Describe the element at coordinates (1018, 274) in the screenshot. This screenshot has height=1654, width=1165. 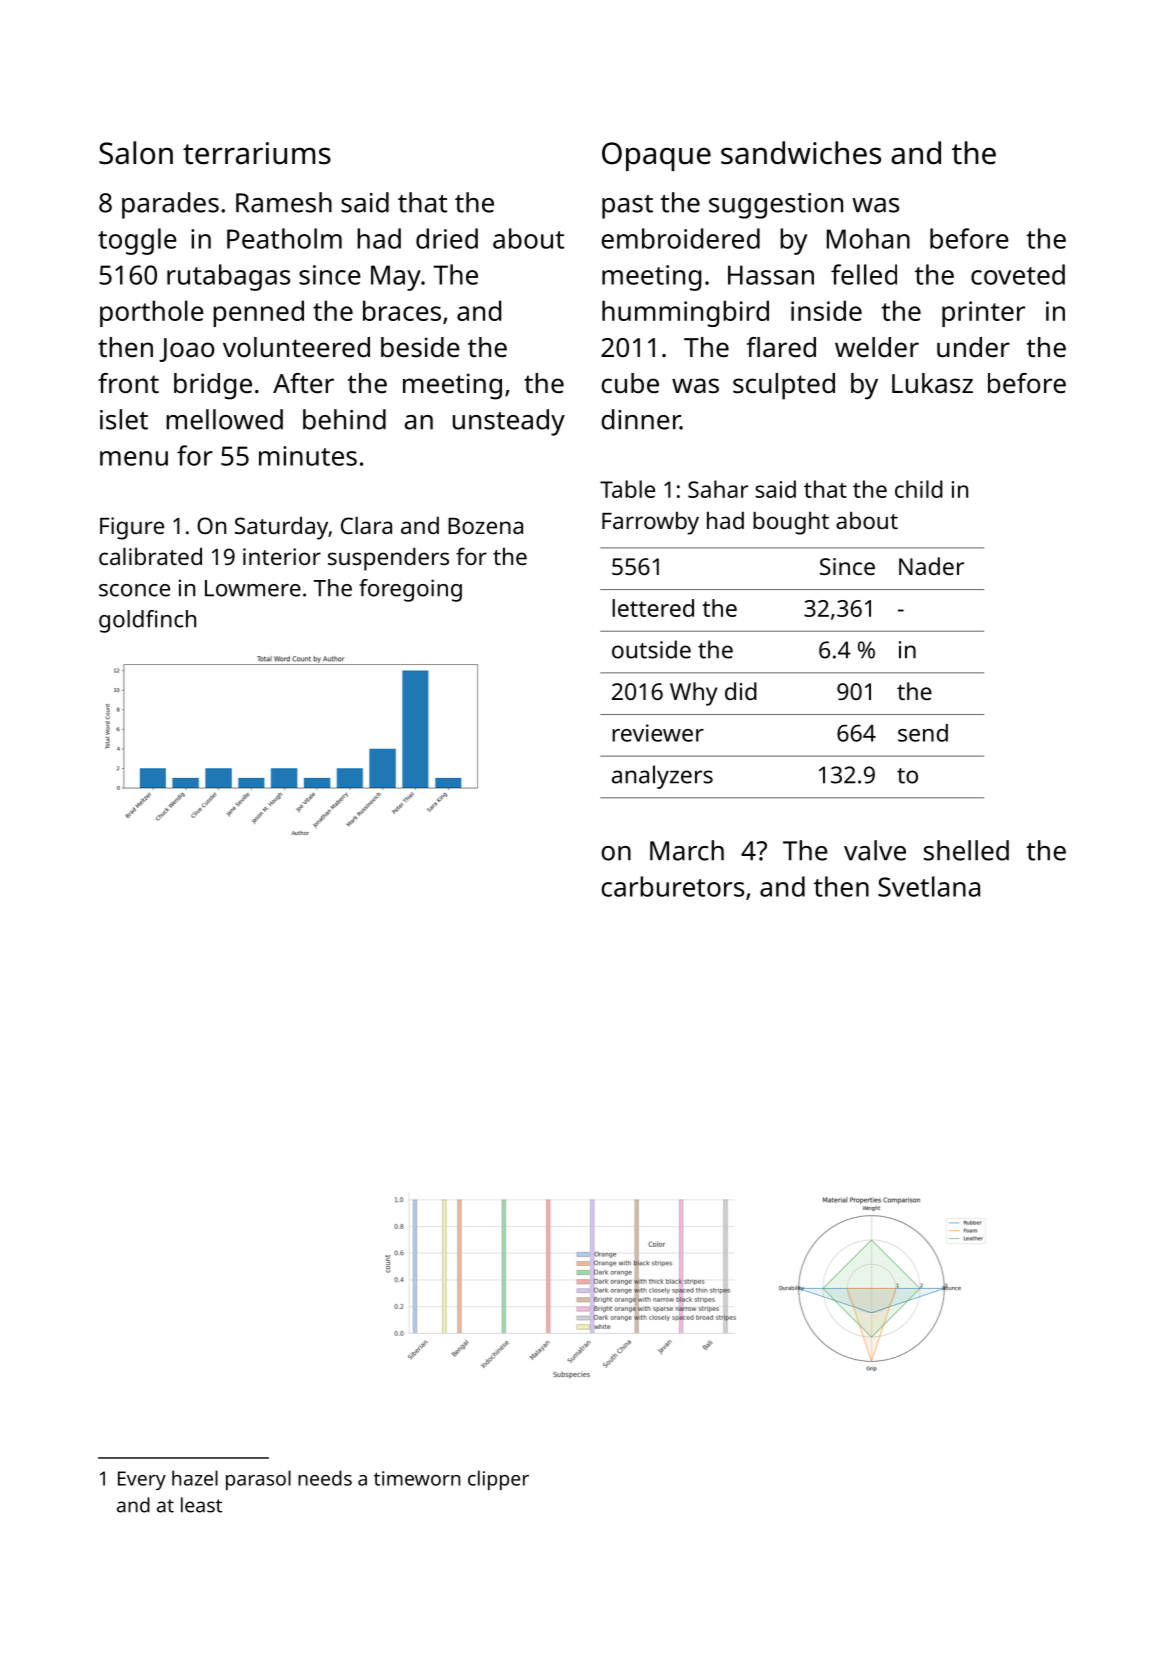
I see `coveted` at that location.
